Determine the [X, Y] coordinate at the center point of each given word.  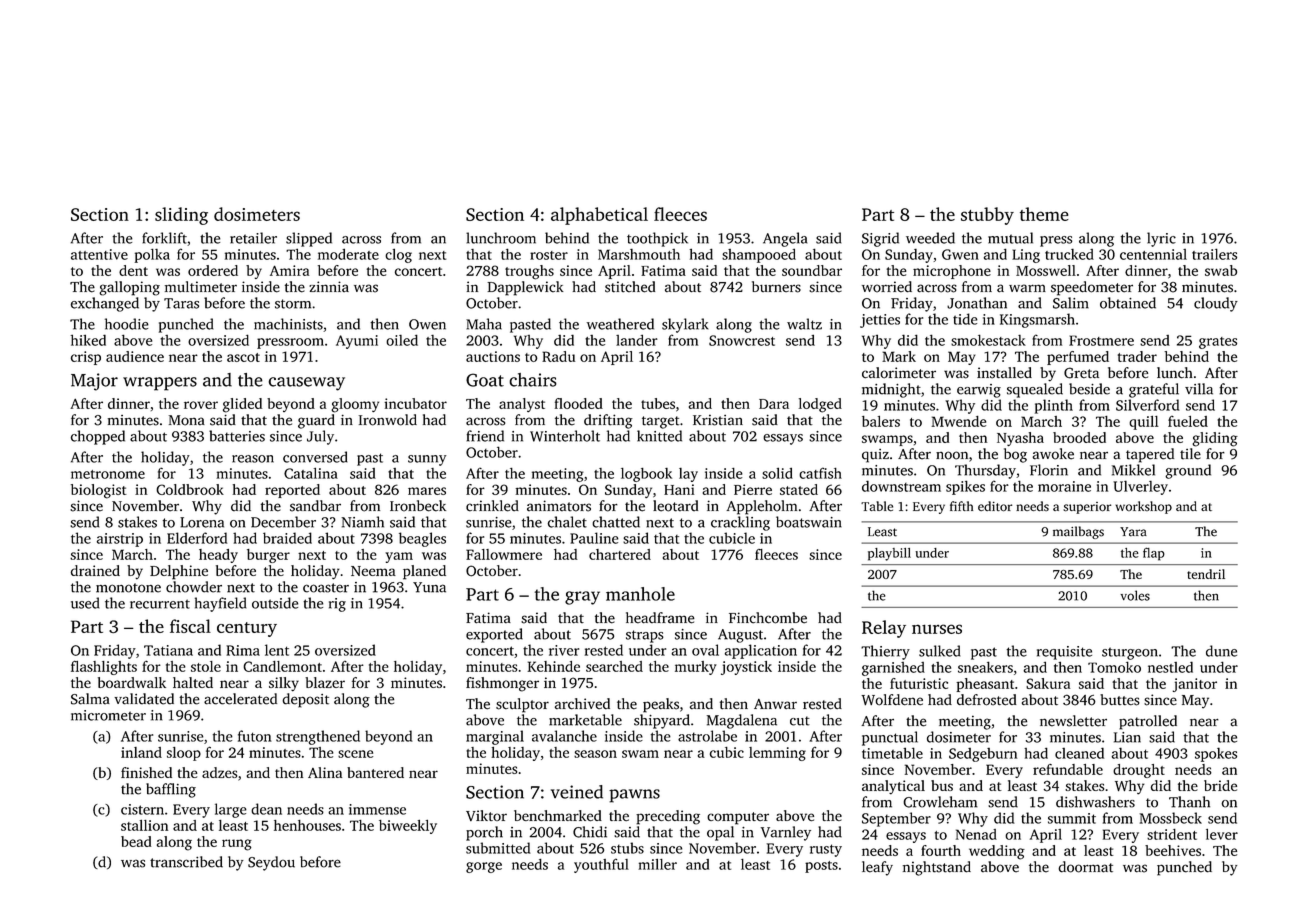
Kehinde [553, 666]
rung [237, 845]
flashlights [104, 667]
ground [1188, 471]
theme [1044, 214]
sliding [181, 216]
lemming [777, 754]
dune [1221, 651]
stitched [630, 287]
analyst [522, 405]
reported [292, 491]
